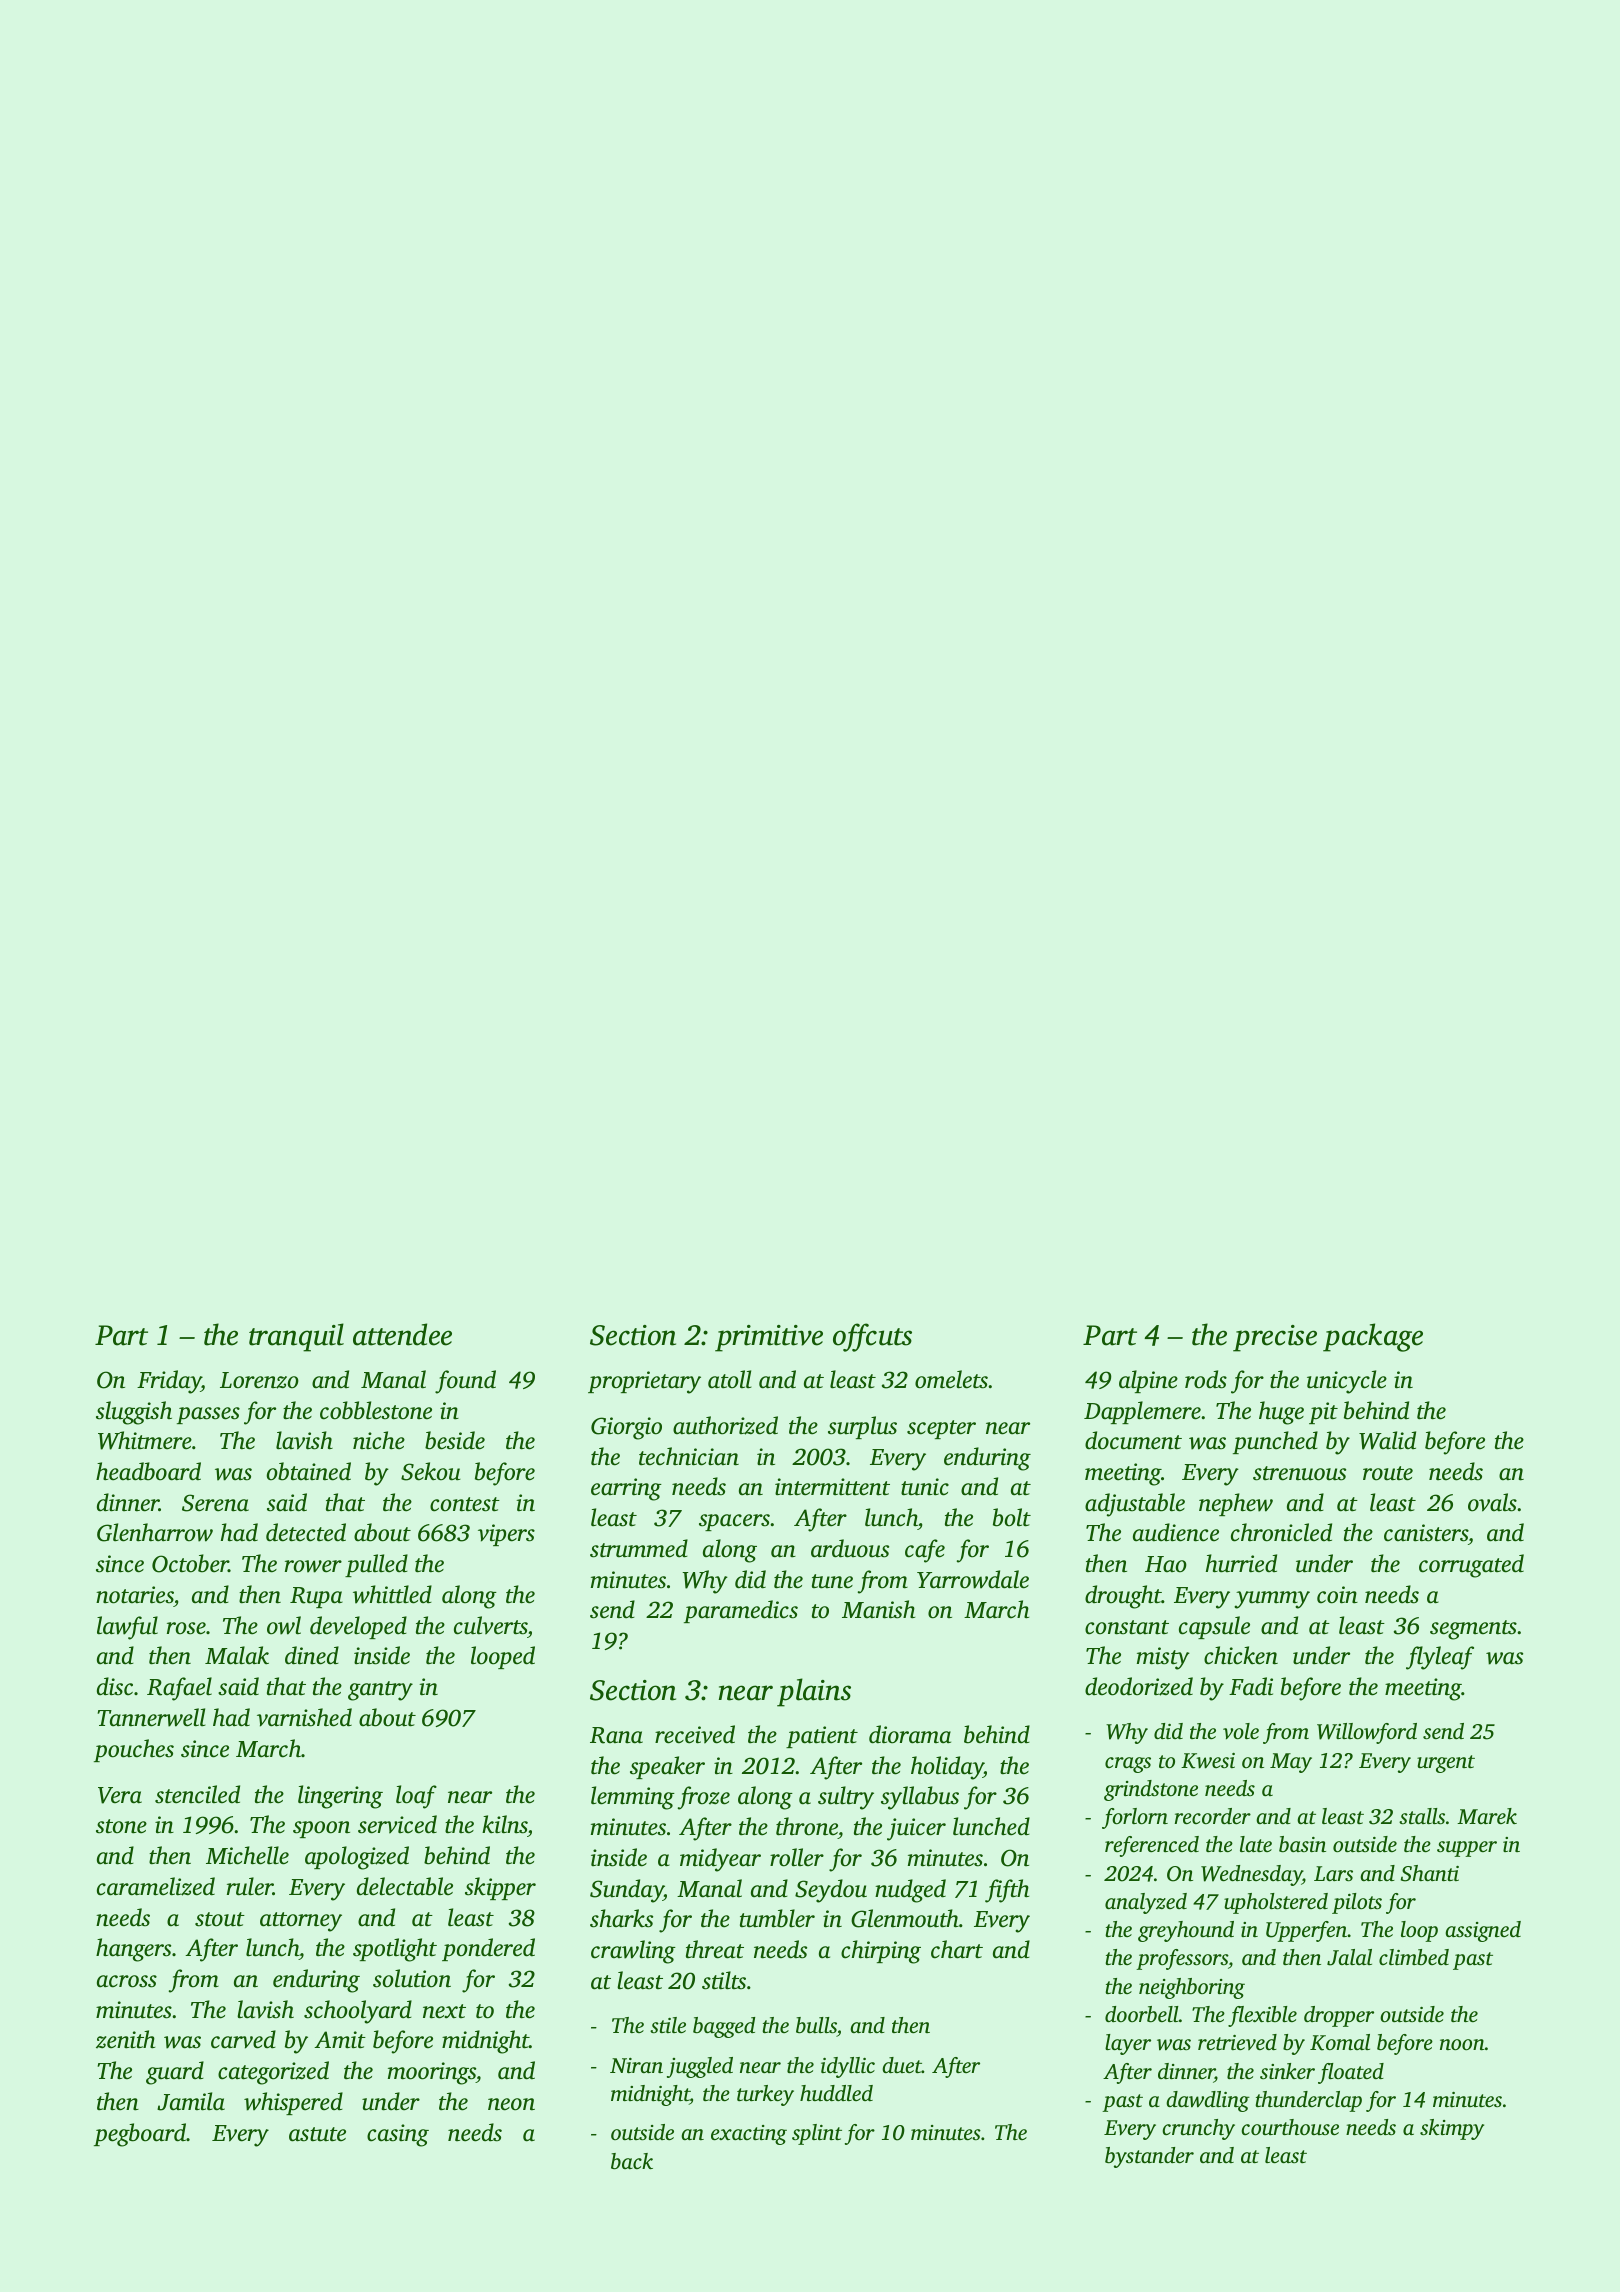  I want to click on canisters, so click(1426, 1533).
